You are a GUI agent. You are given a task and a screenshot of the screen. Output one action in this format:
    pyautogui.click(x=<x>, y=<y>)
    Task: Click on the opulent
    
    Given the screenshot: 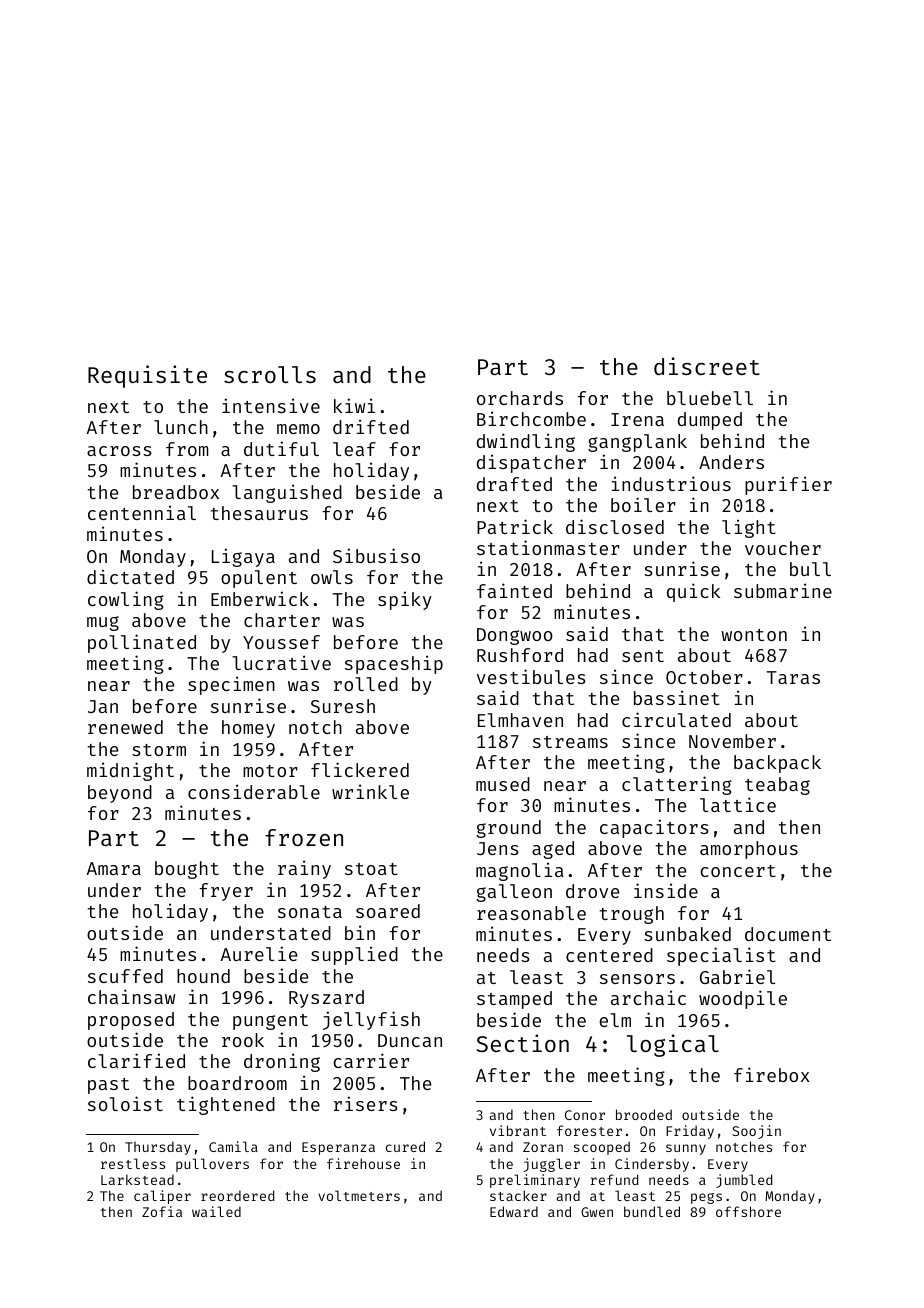 What is the action you would take?
    pyautogui.click(x=259, y=579)
